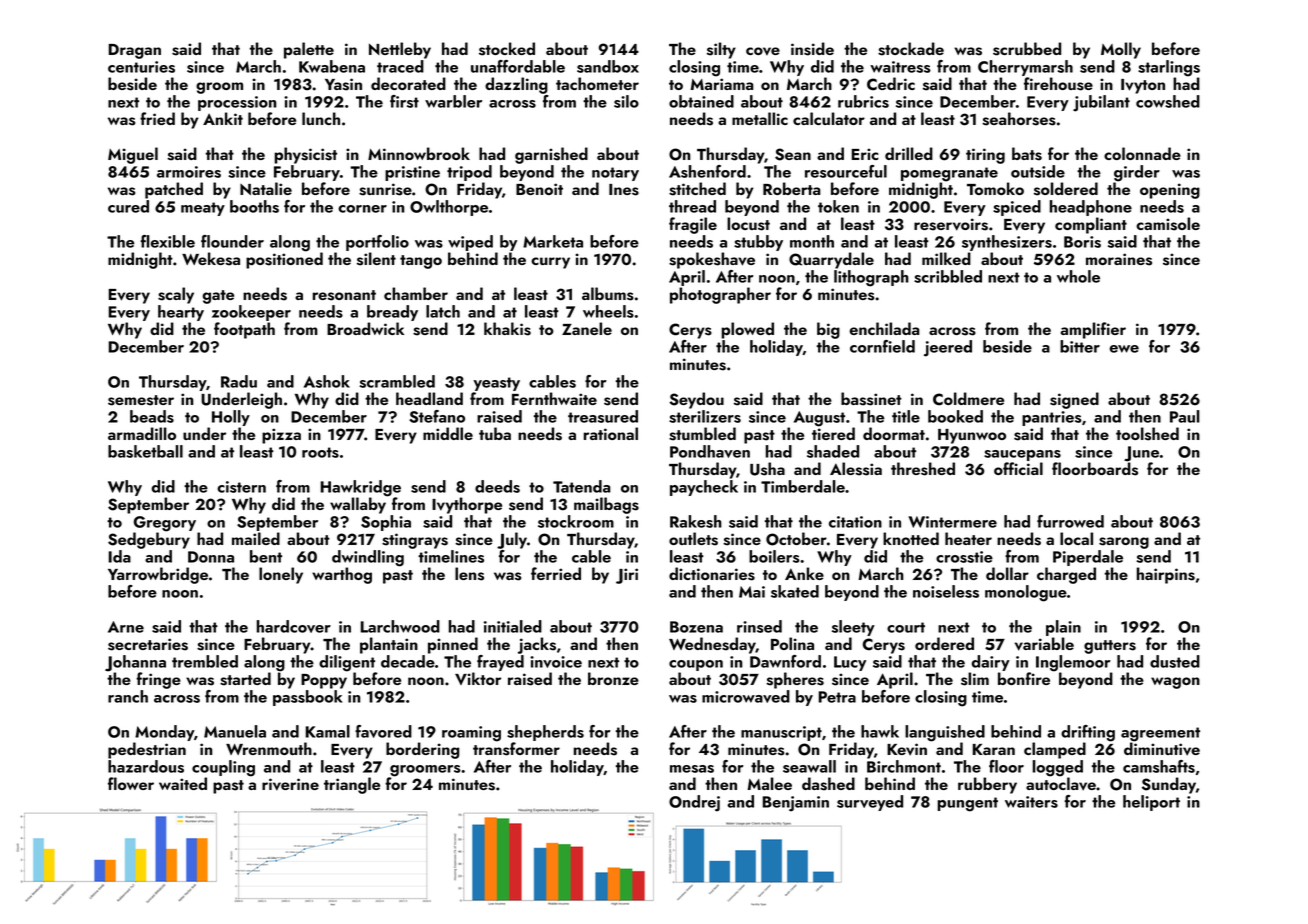  Describe the element at coordinates (626, 101) in the screenshot. I see `silo` at that location.
